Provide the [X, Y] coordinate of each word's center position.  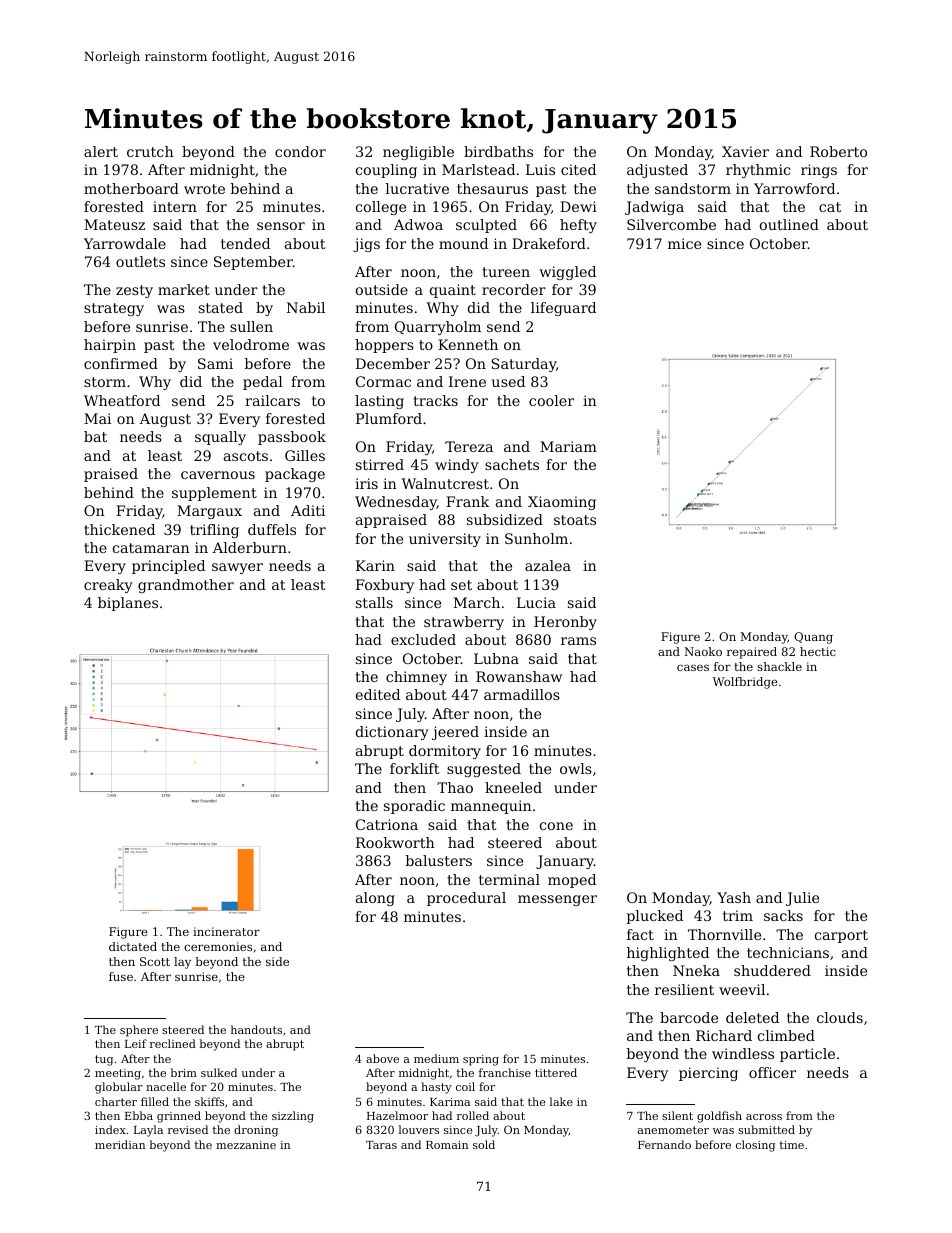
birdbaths [498, 151]
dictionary [392, 733]
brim [183, 1072]
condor [300, 151]
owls [576, 768]
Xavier [745, 151]
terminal [509, 879]
